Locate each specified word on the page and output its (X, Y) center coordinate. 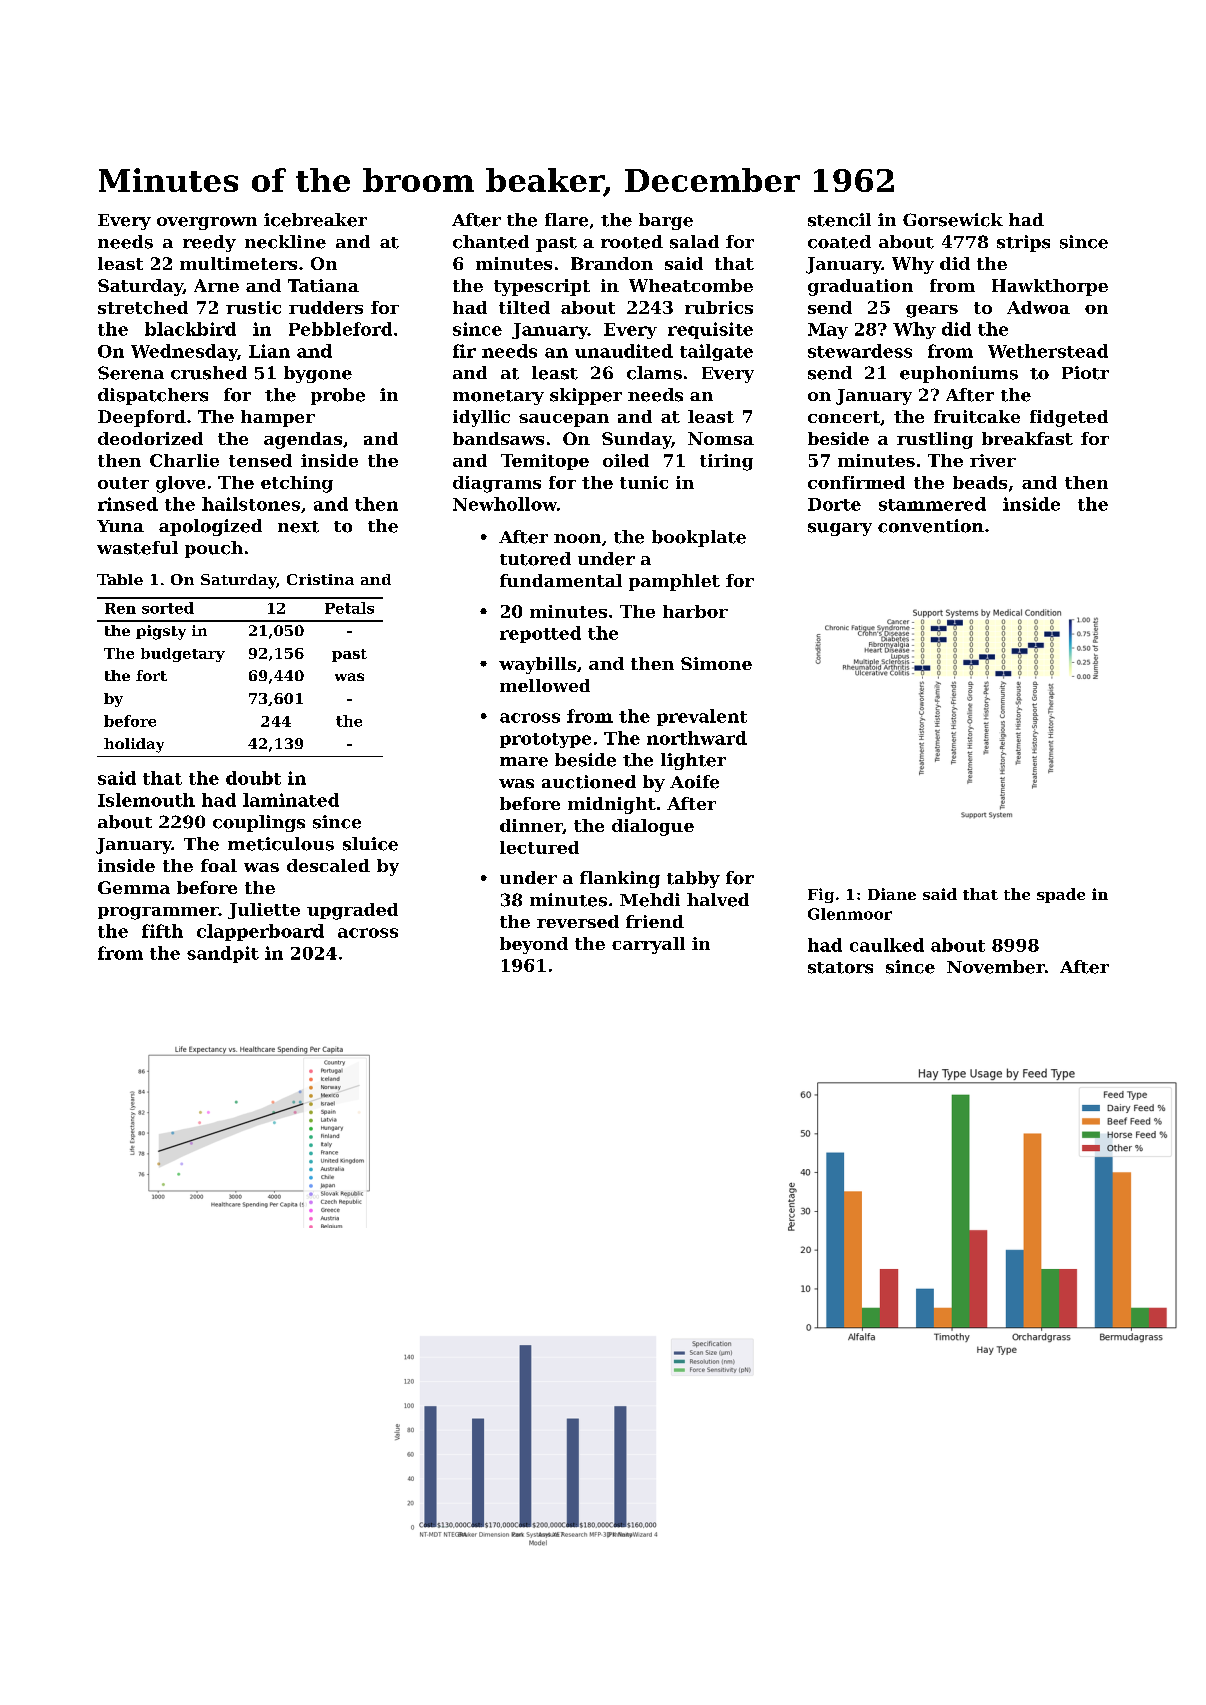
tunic (644, 482)
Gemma (134, 887)
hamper (278, 418)
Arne (216, 285)
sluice (370, 844)
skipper (586, 396)
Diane (892, 894)
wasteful (137, 548)
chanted (491, 242)
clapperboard (260, 932)
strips (1023, 243)
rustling (935, 440)
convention (931, 526)
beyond (534, 945)
